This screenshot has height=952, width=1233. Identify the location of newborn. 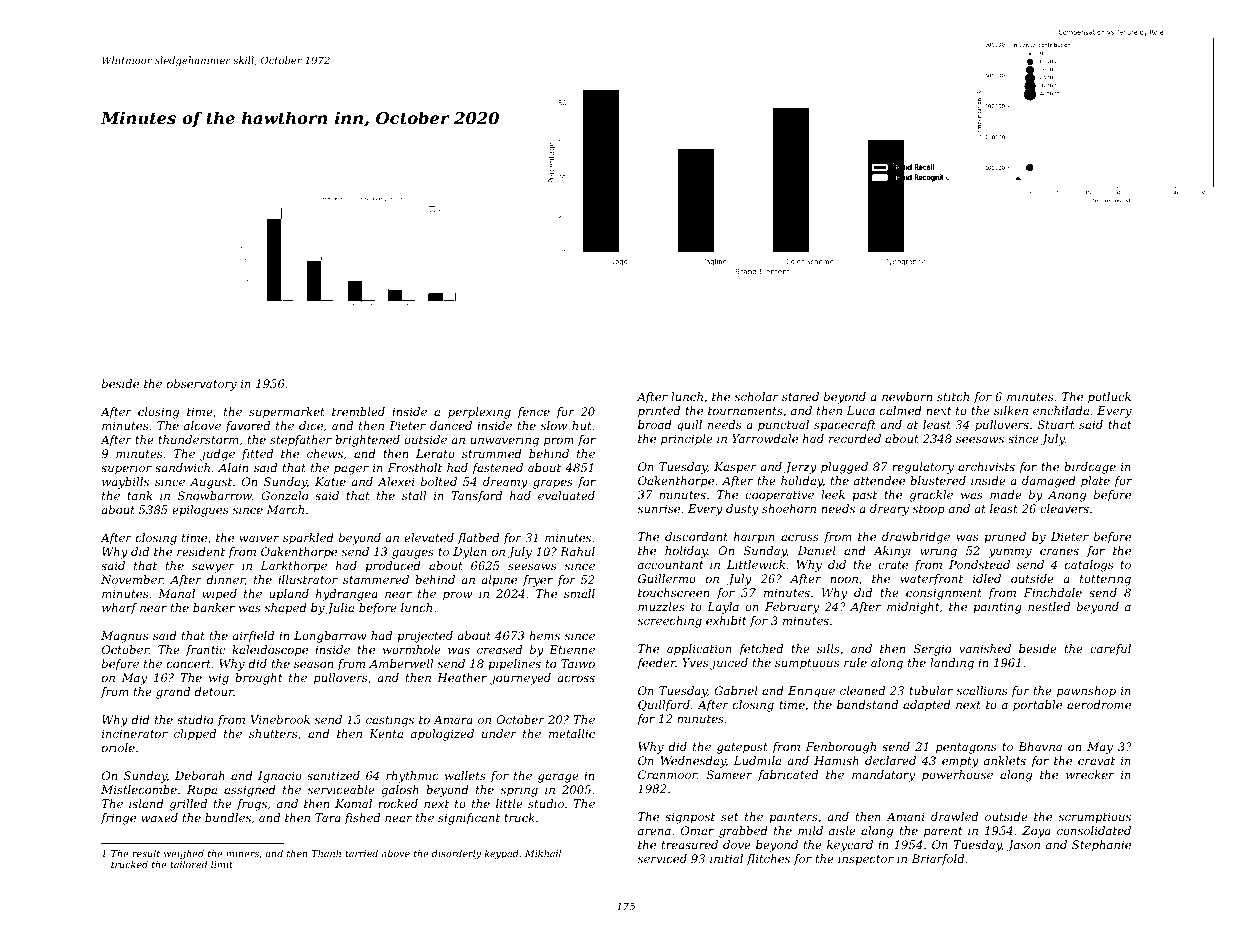
(907, 396).
